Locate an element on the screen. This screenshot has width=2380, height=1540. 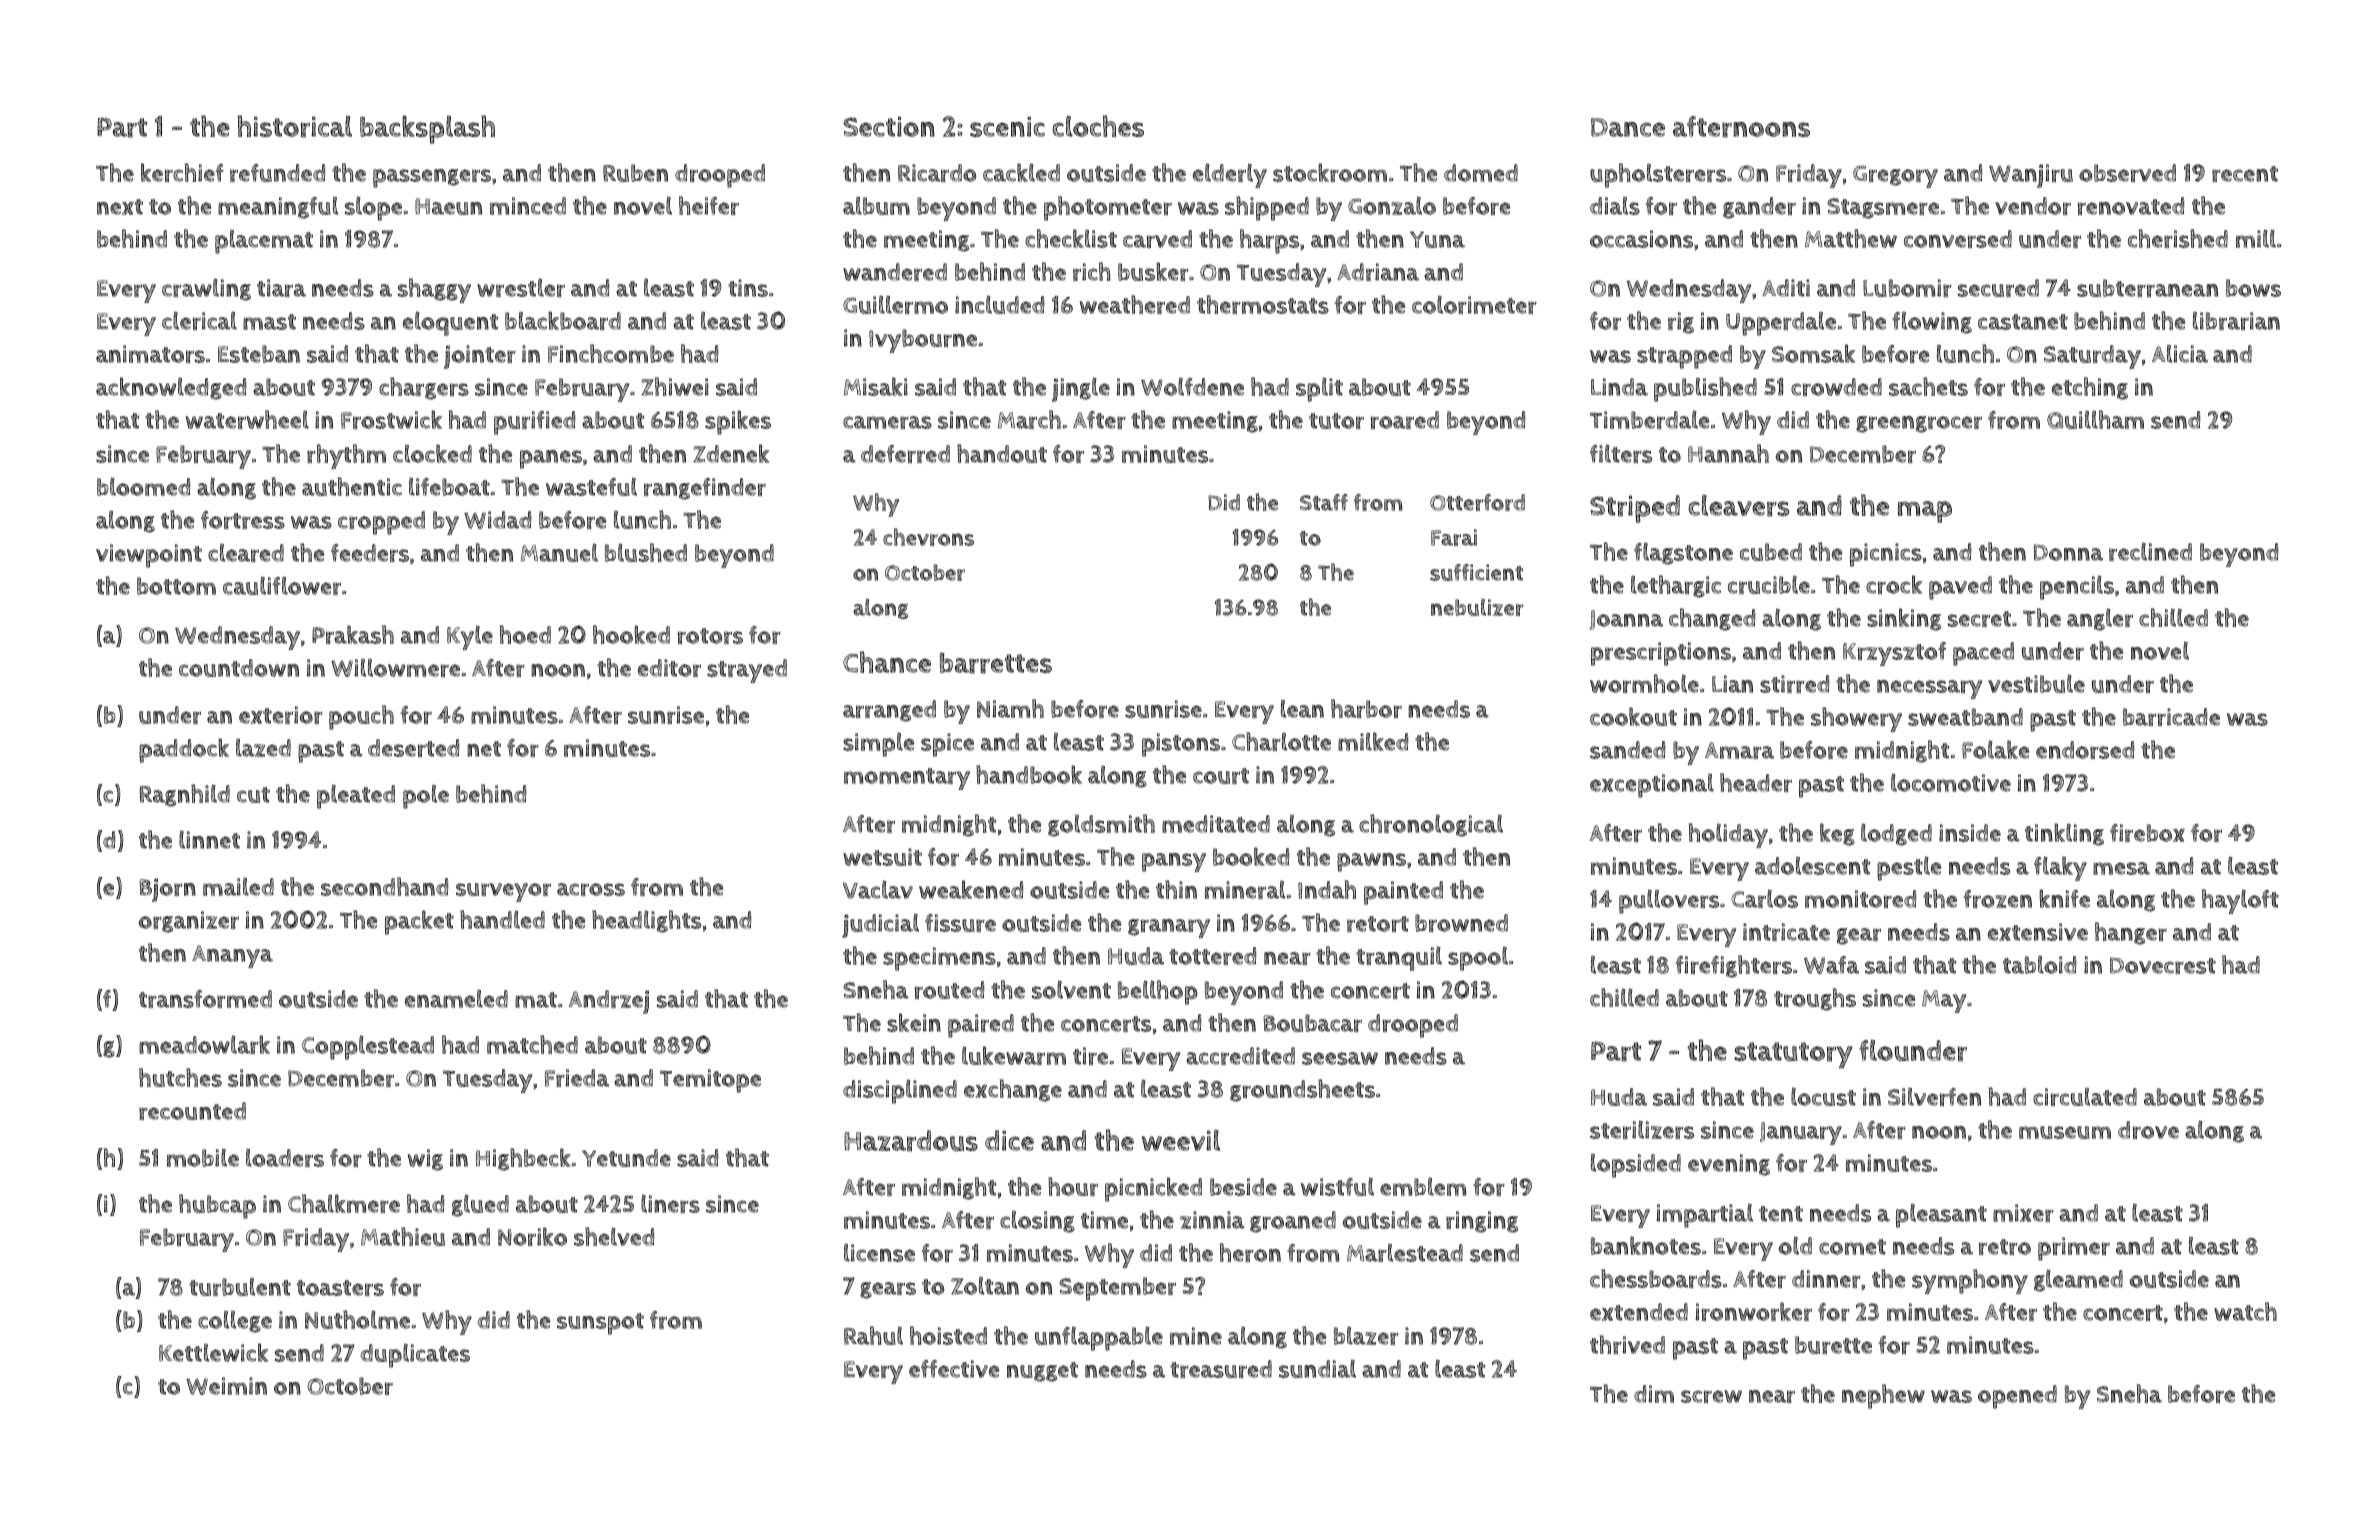
Ragnhild is located at coordinates (185, 795).
